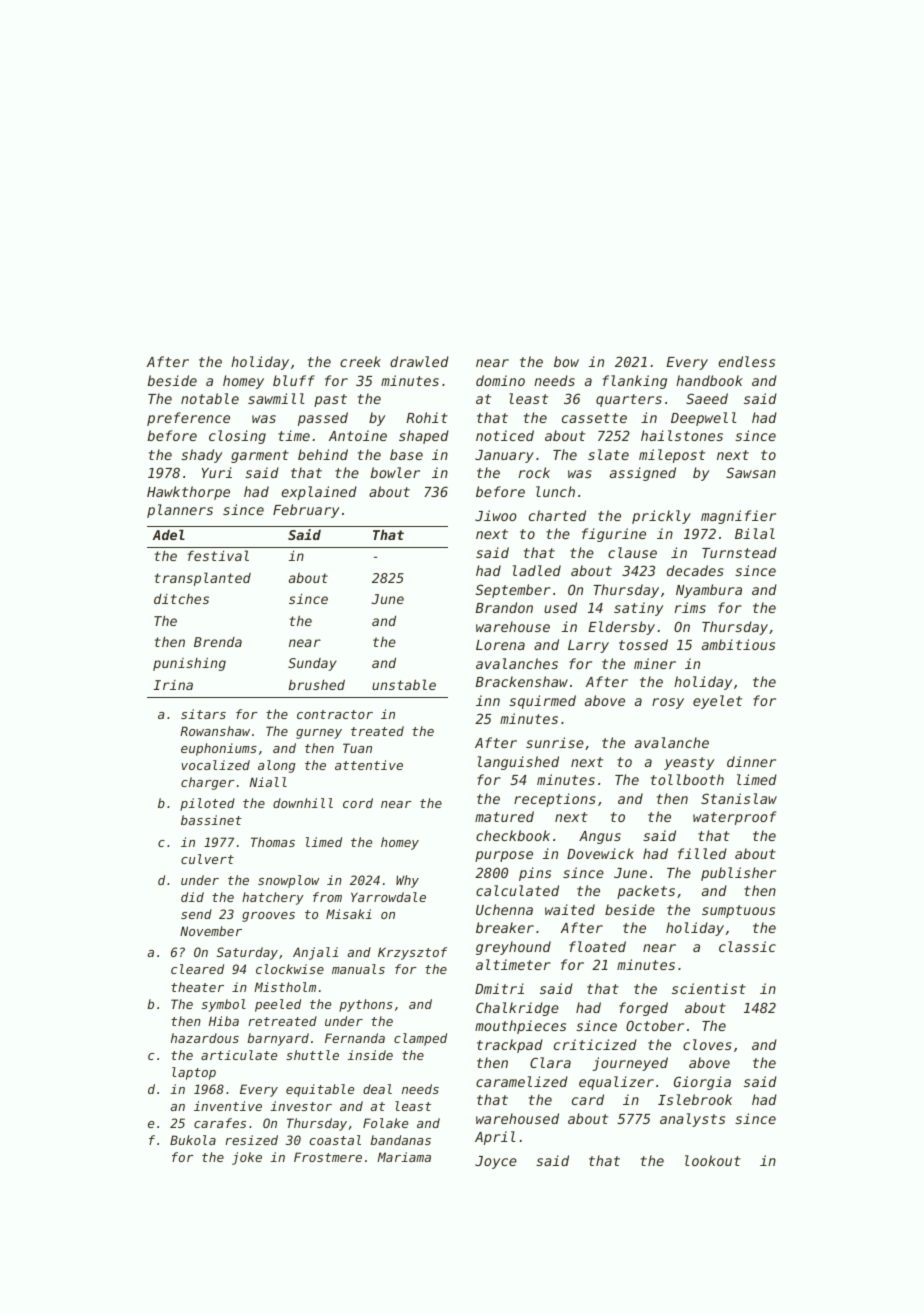 Image resolution: width=924 pixels, height=1314 pixels. What do you see at coordinates (419, 361) in the screenshot?
I see `drawled` at bounding box center [419, 361].
